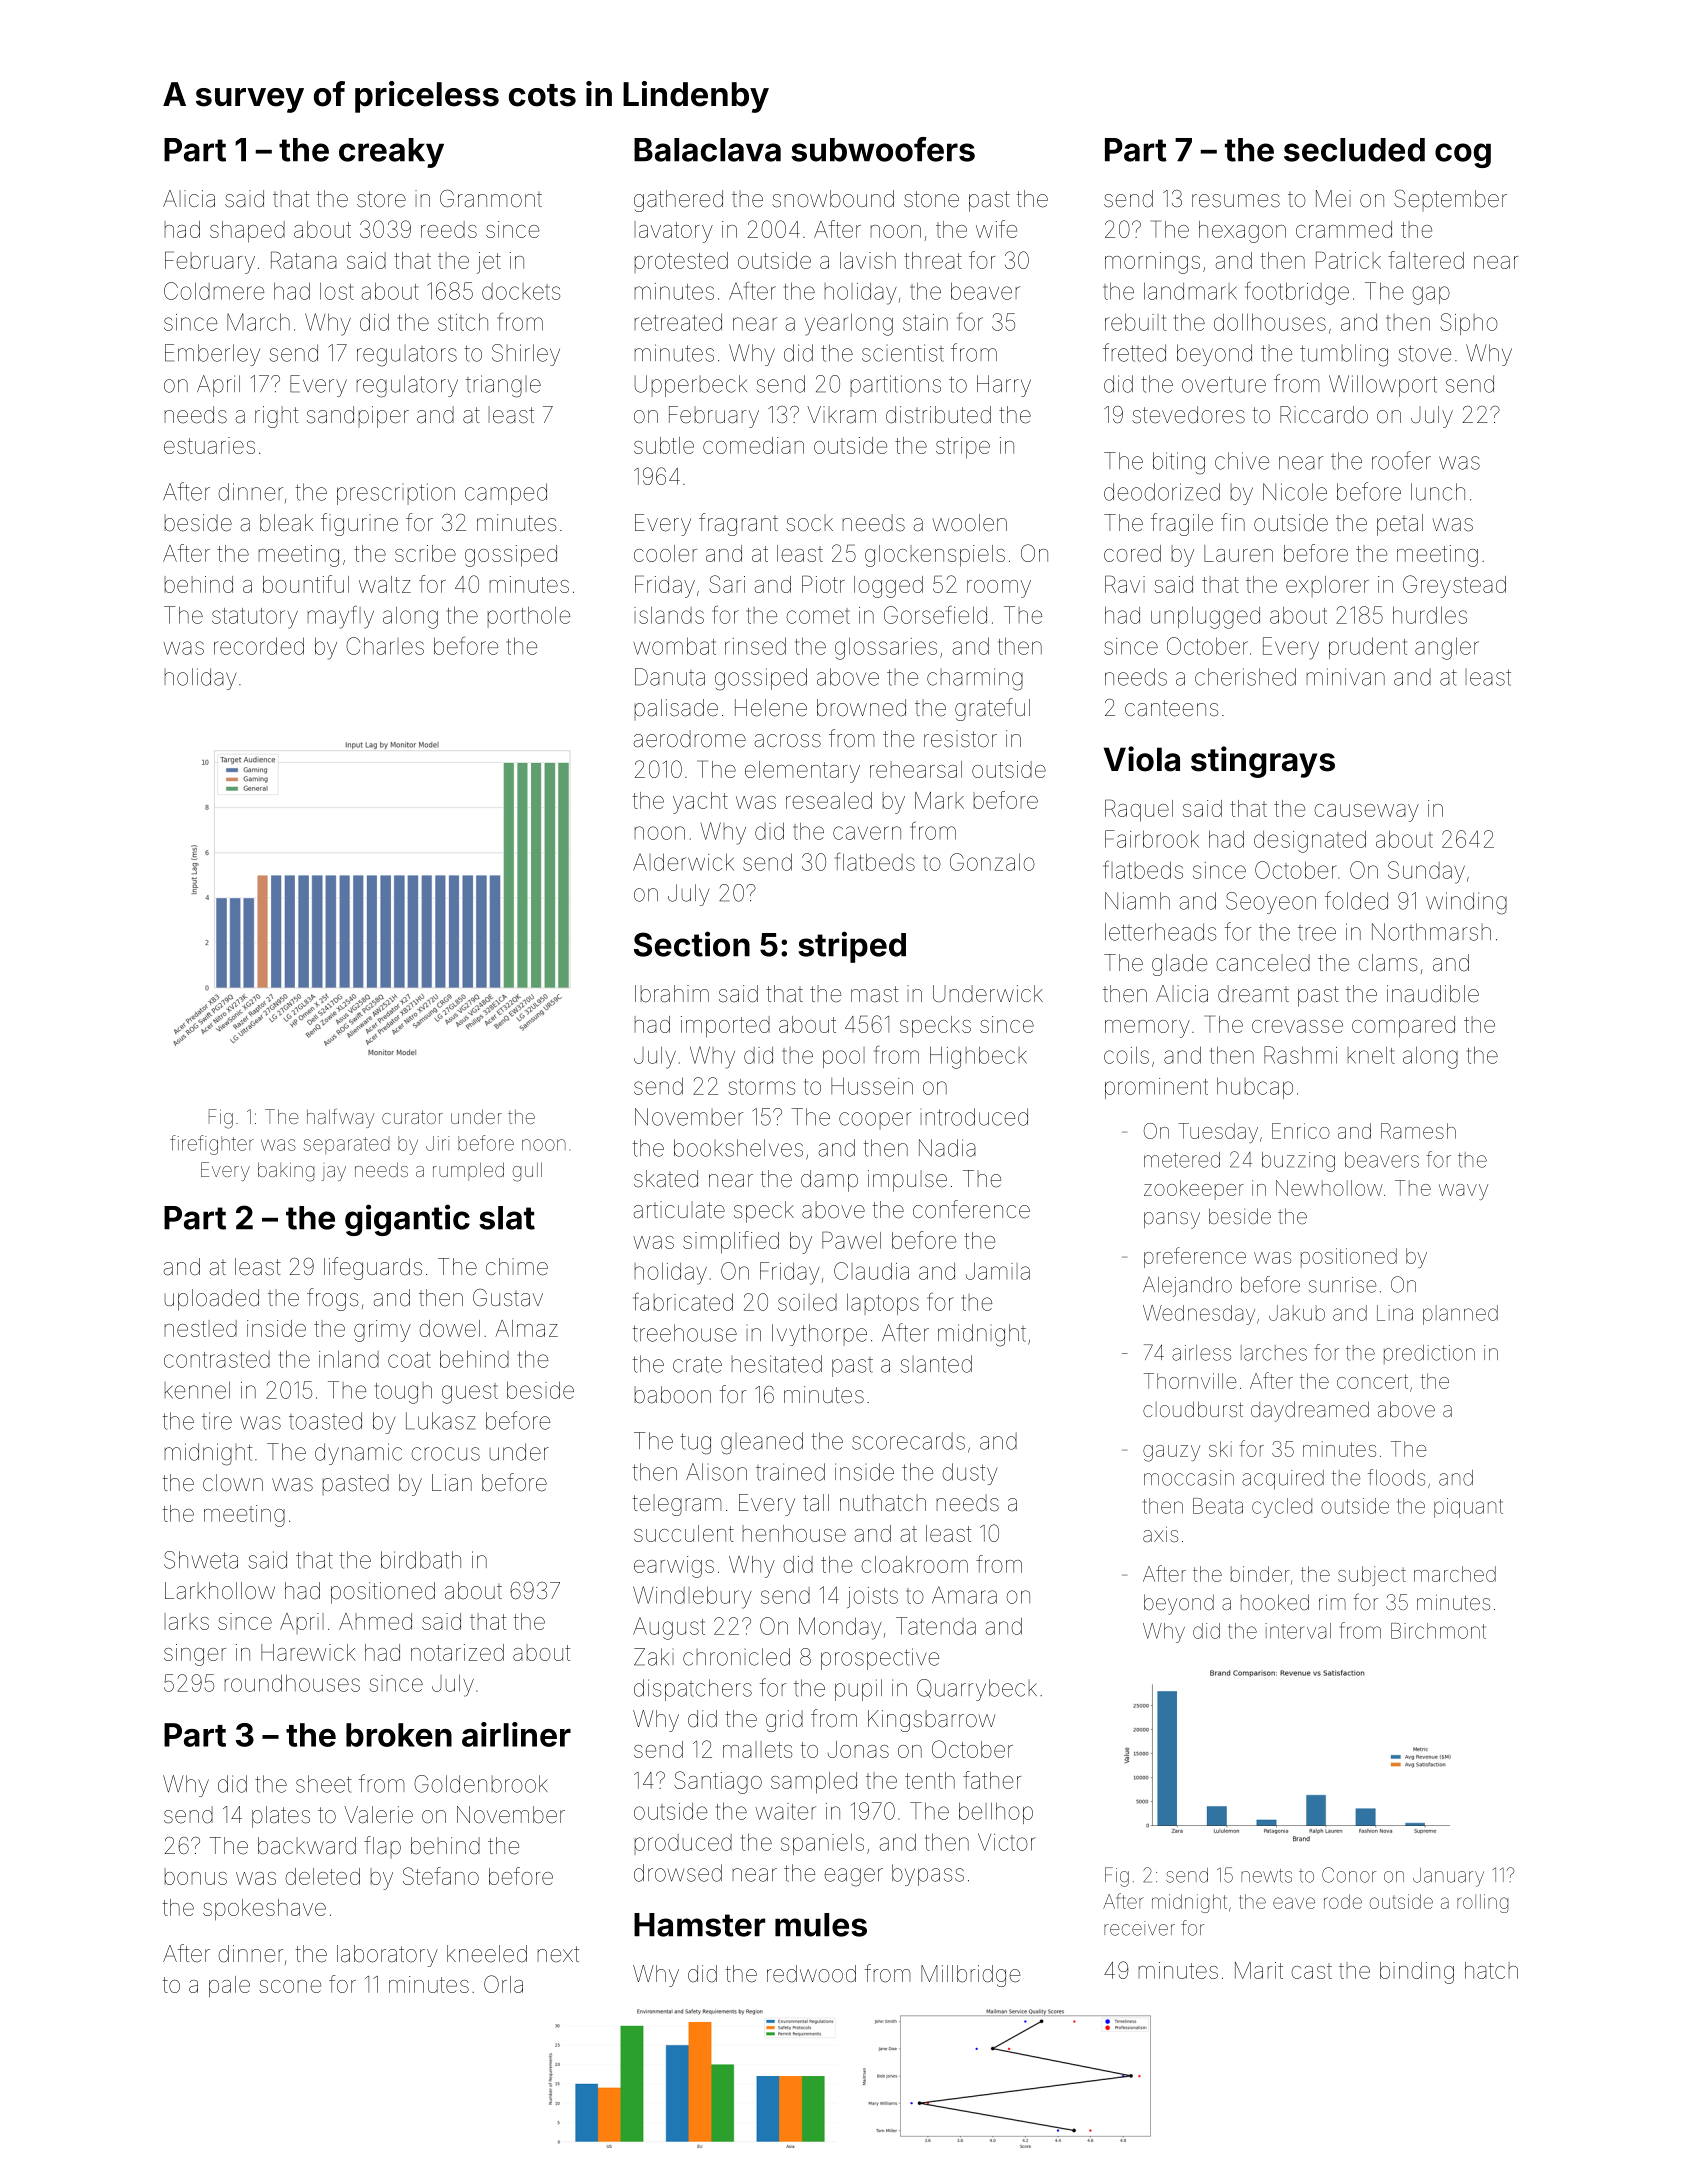 The width and height of the screenshot is (1683, 2178). Describe the element at coordinates (391, 153) in the screenshot. I see `creaky` at that location.
